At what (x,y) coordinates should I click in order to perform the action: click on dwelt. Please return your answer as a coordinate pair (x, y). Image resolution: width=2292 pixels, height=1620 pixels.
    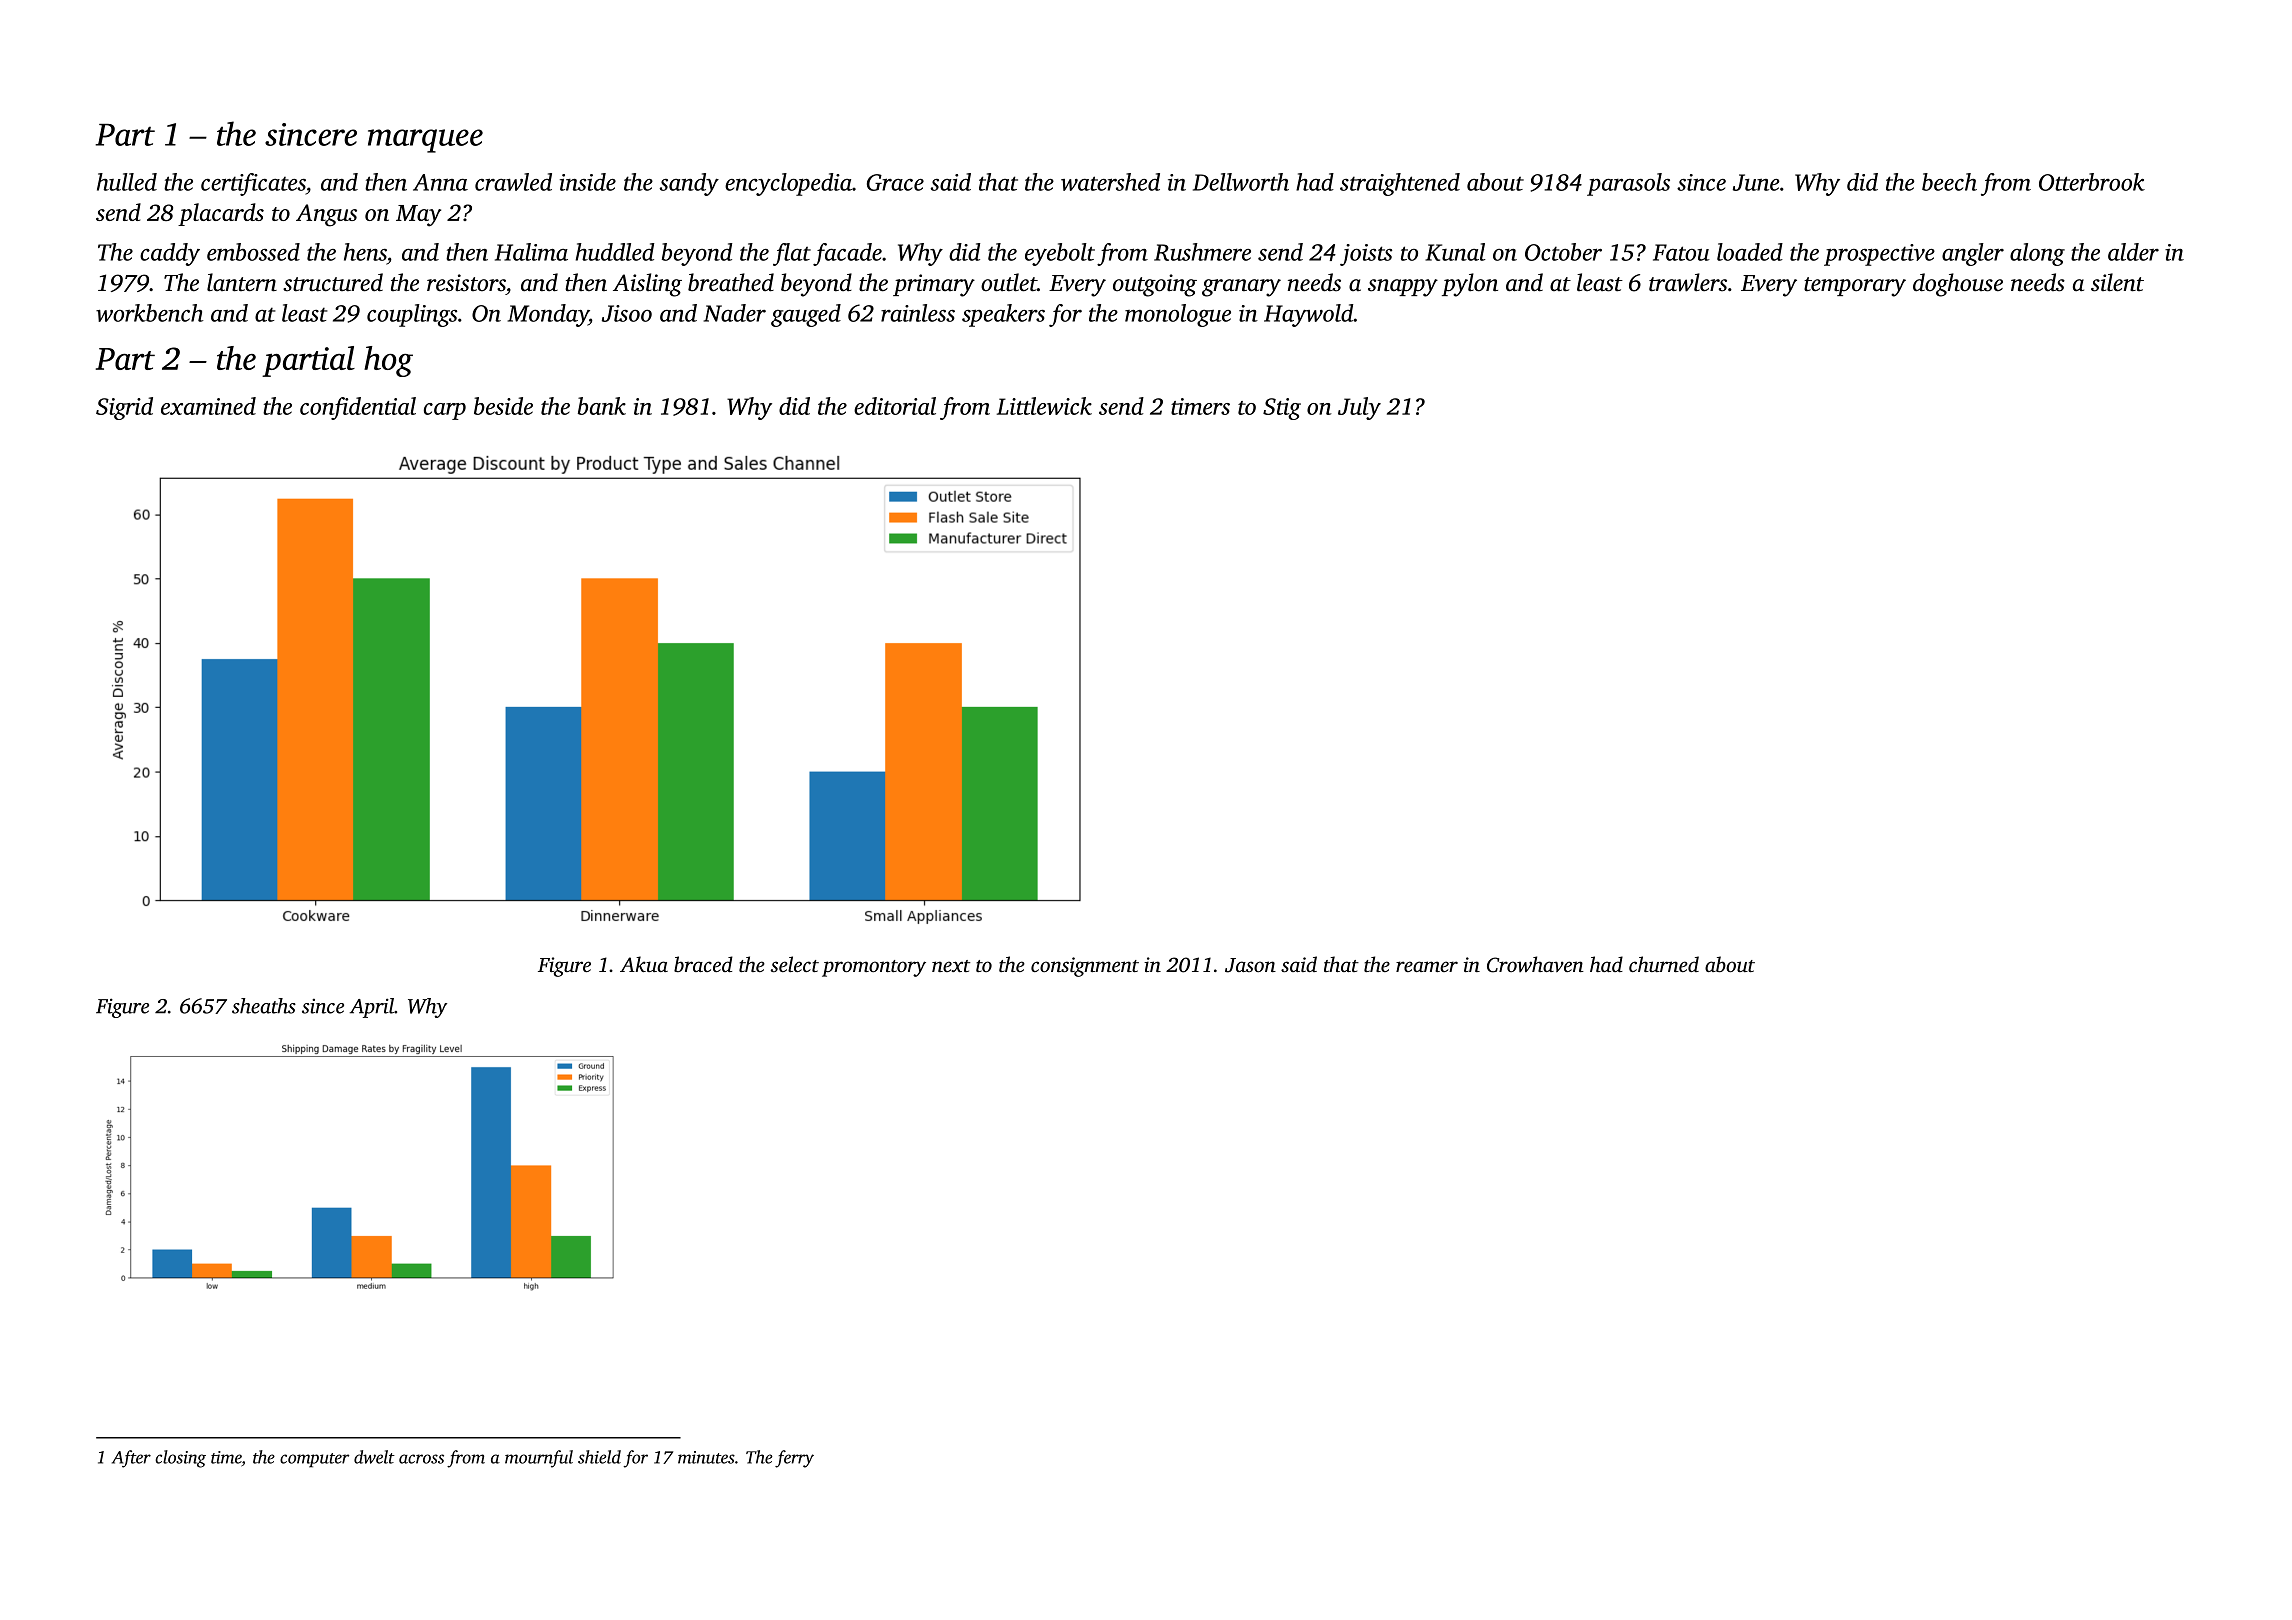
    Looking at the image, I should click on (374, 1457).
